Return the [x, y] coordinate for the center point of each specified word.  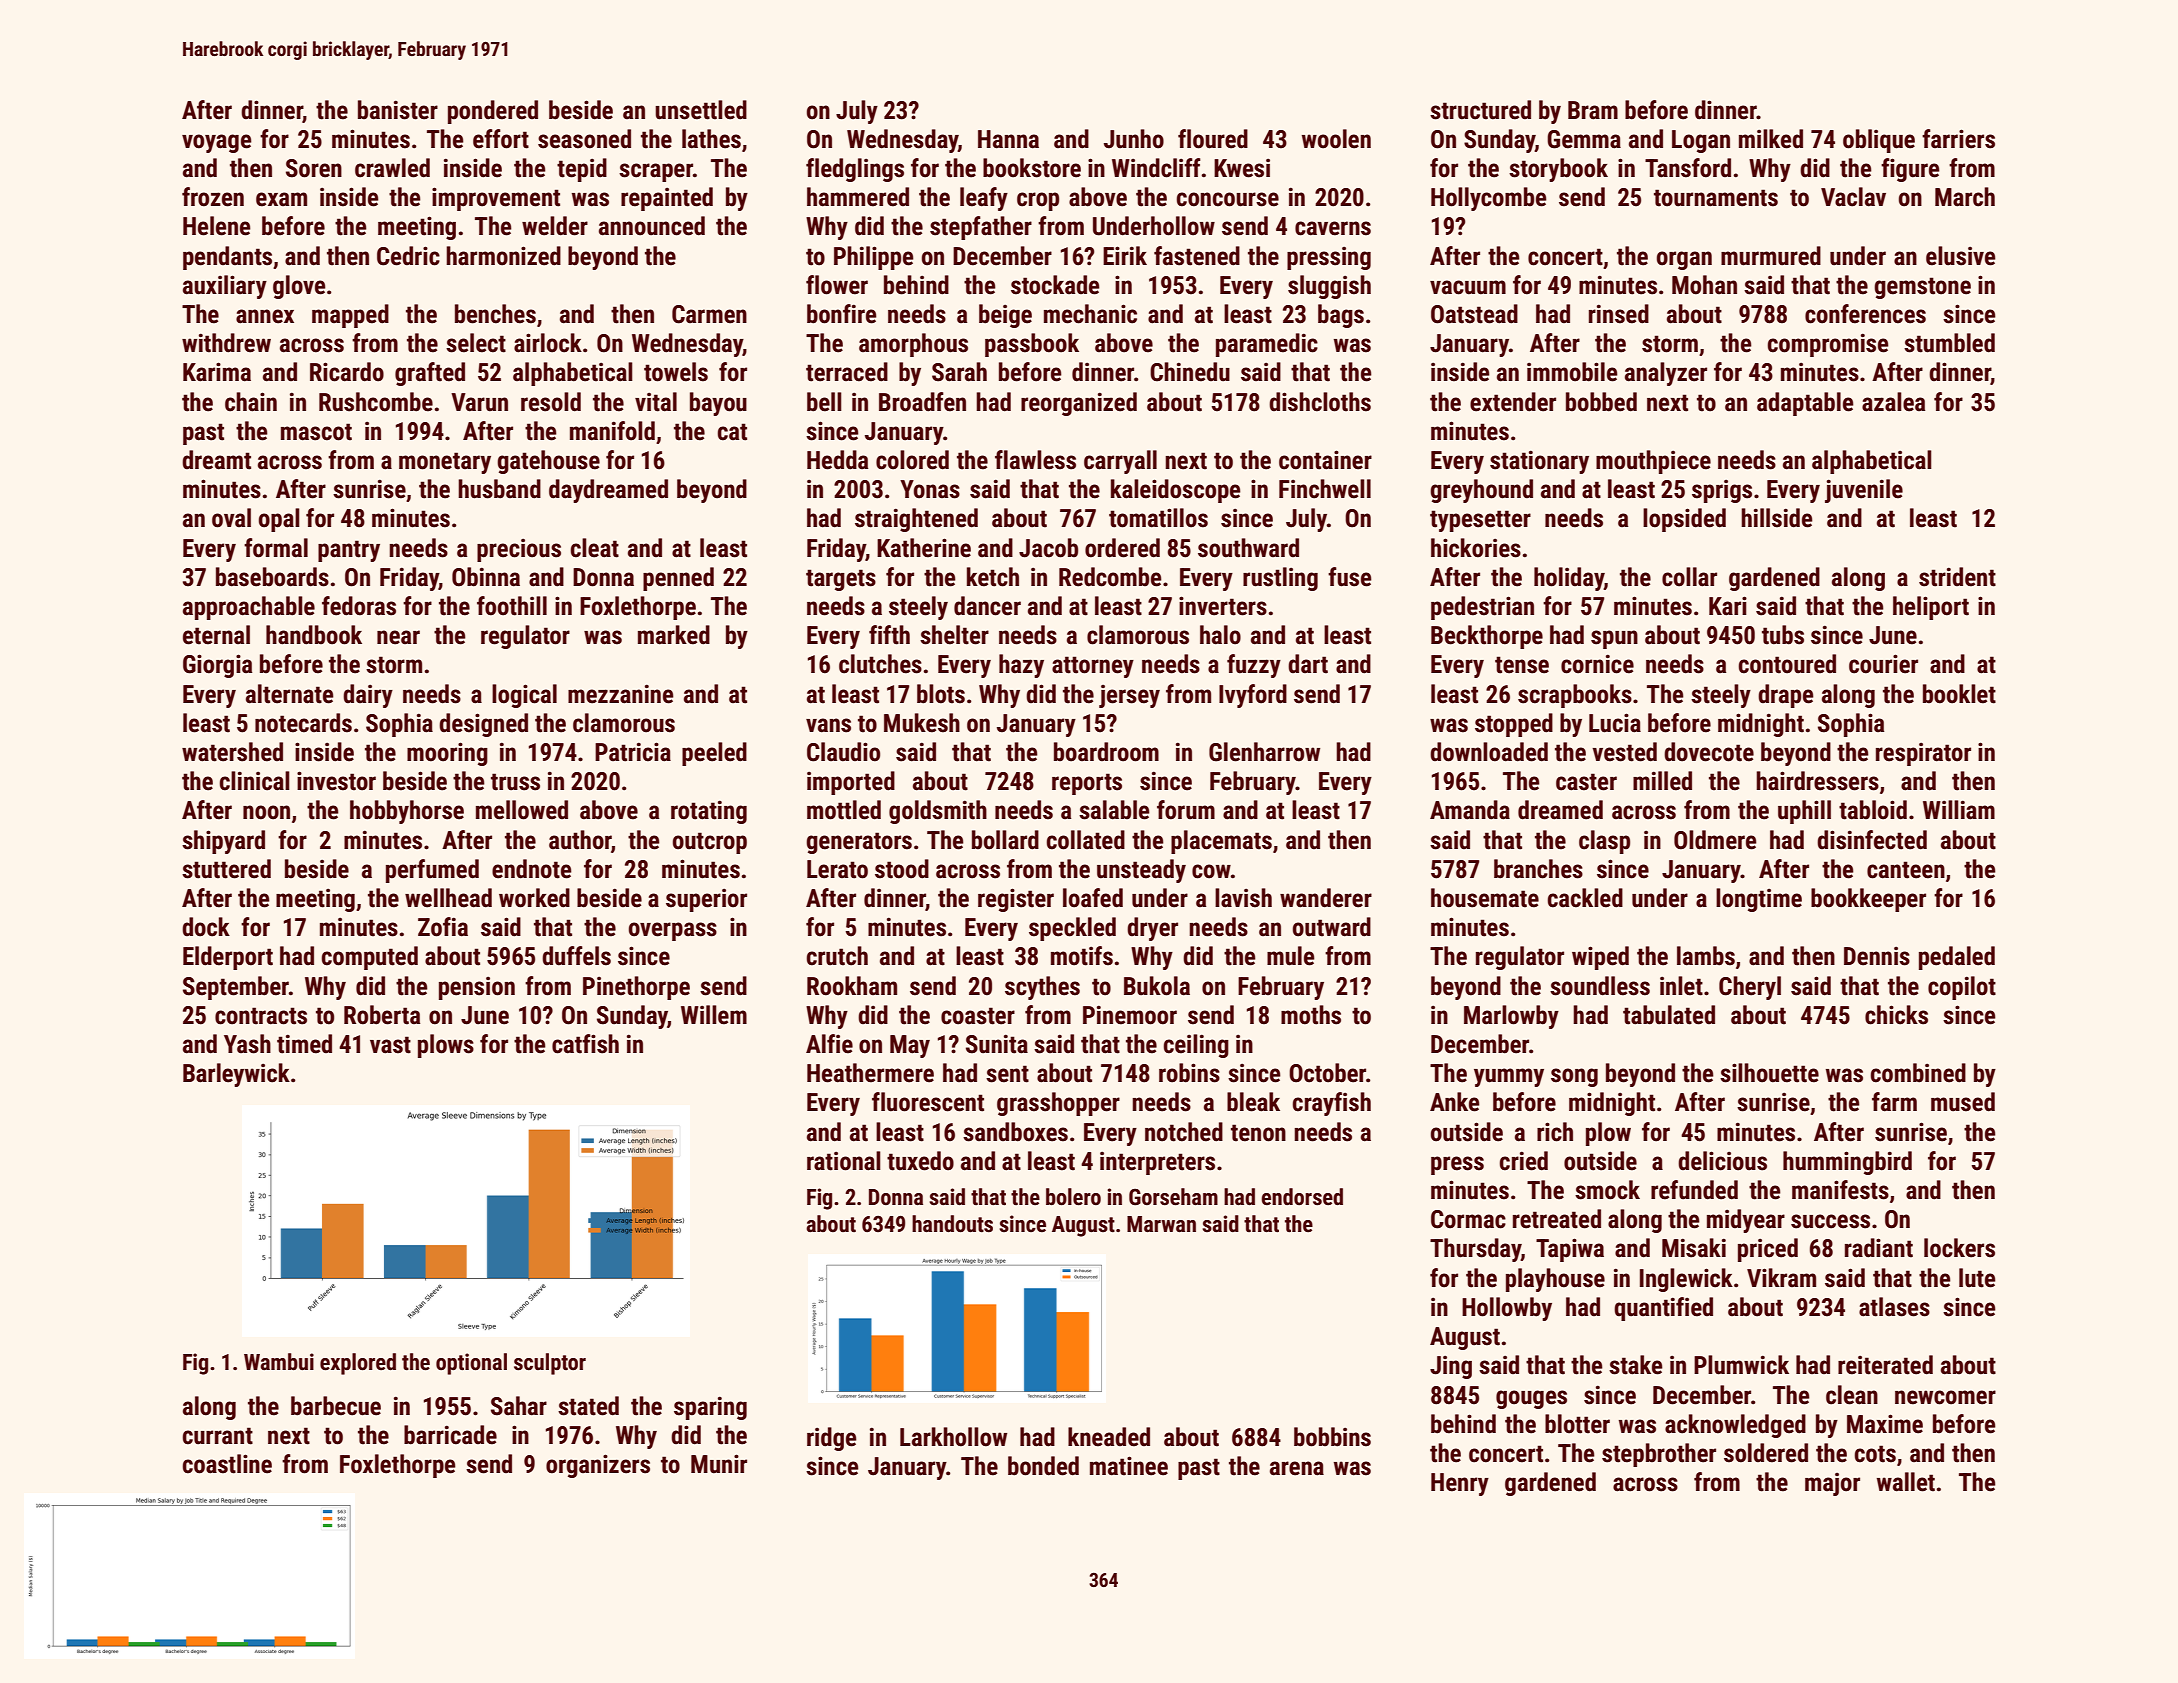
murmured [1771, 256]
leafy [984, 199]
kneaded [1109, 1437]
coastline [227, 1464]
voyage [216, 143]
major [1832, 1484]
